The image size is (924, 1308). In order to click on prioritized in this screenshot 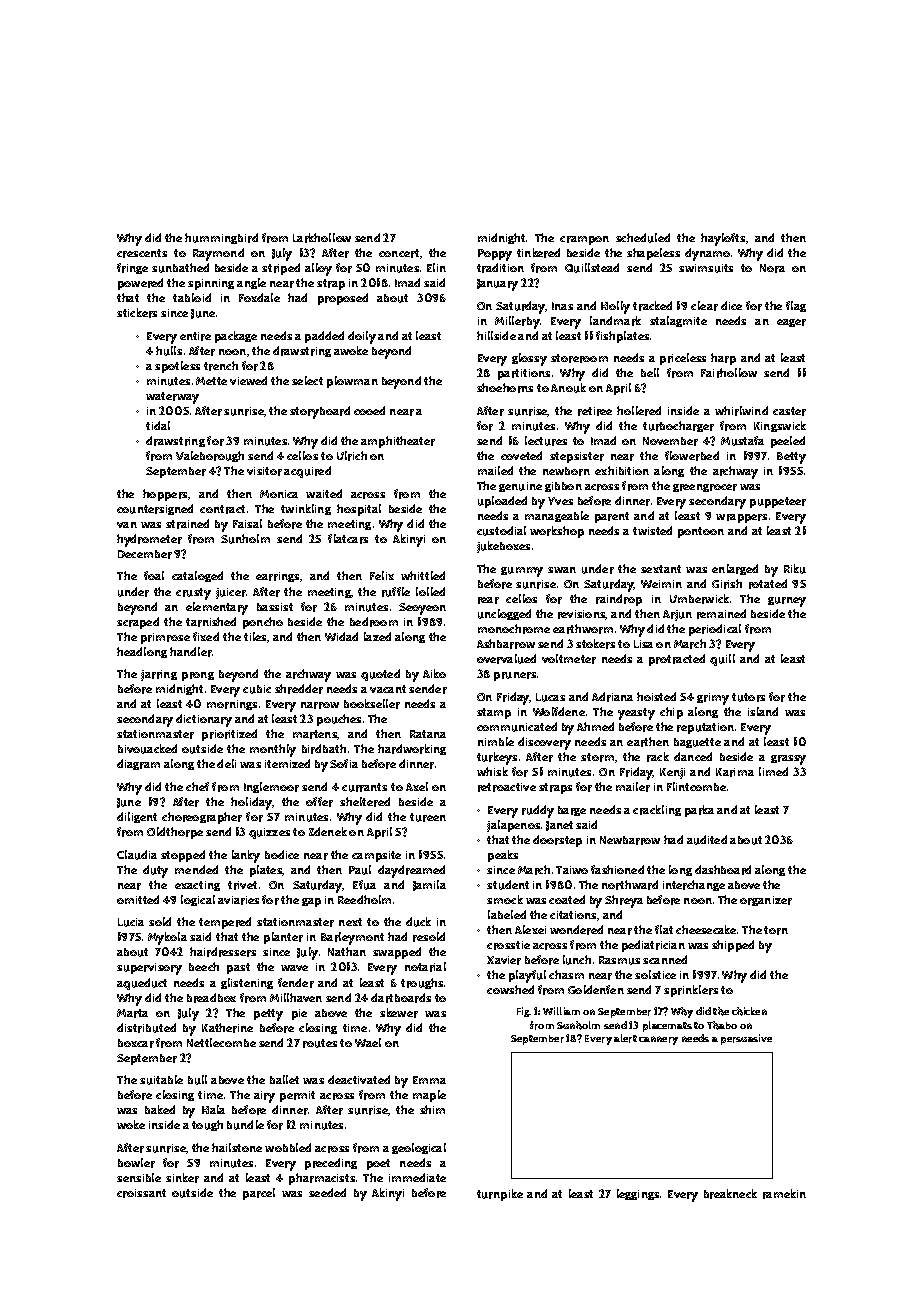, I will do `click(229, 735)`.
